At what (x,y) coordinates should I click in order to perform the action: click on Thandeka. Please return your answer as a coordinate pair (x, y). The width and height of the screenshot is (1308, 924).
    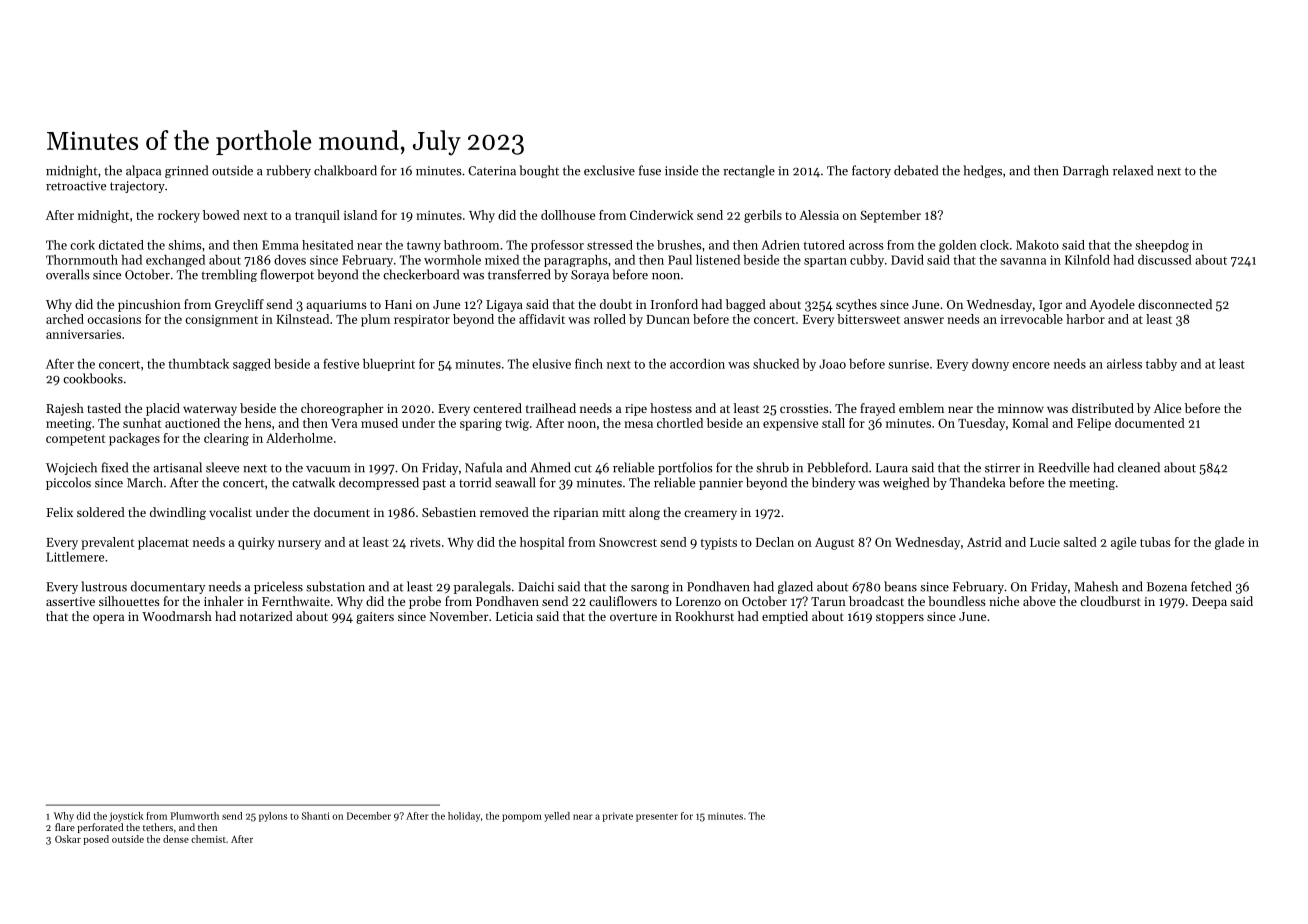
    Looking at the image, I should click on (977, 482).
